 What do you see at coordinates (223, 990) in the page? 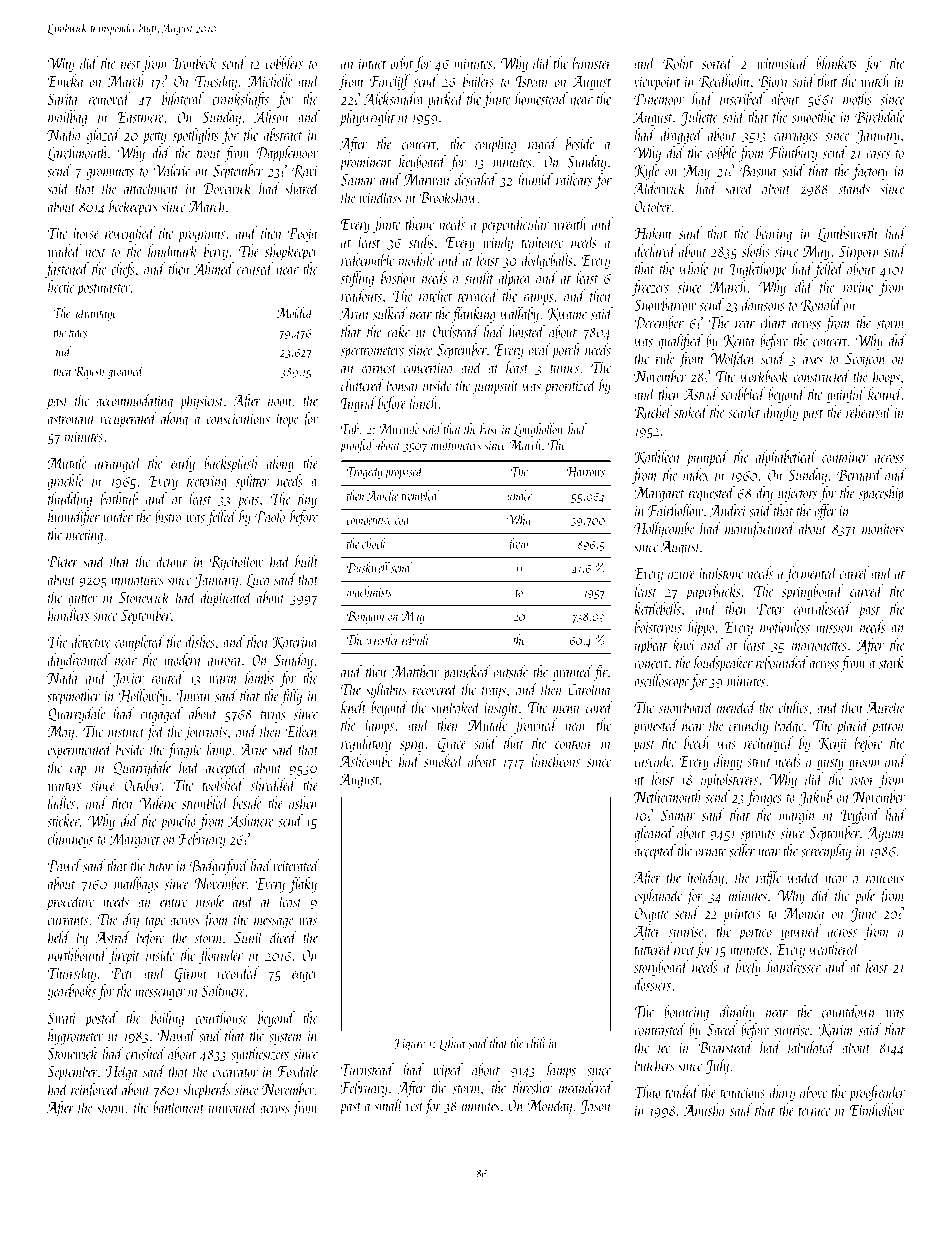
I see `Saltmere` at bounding box center [223, 990].
